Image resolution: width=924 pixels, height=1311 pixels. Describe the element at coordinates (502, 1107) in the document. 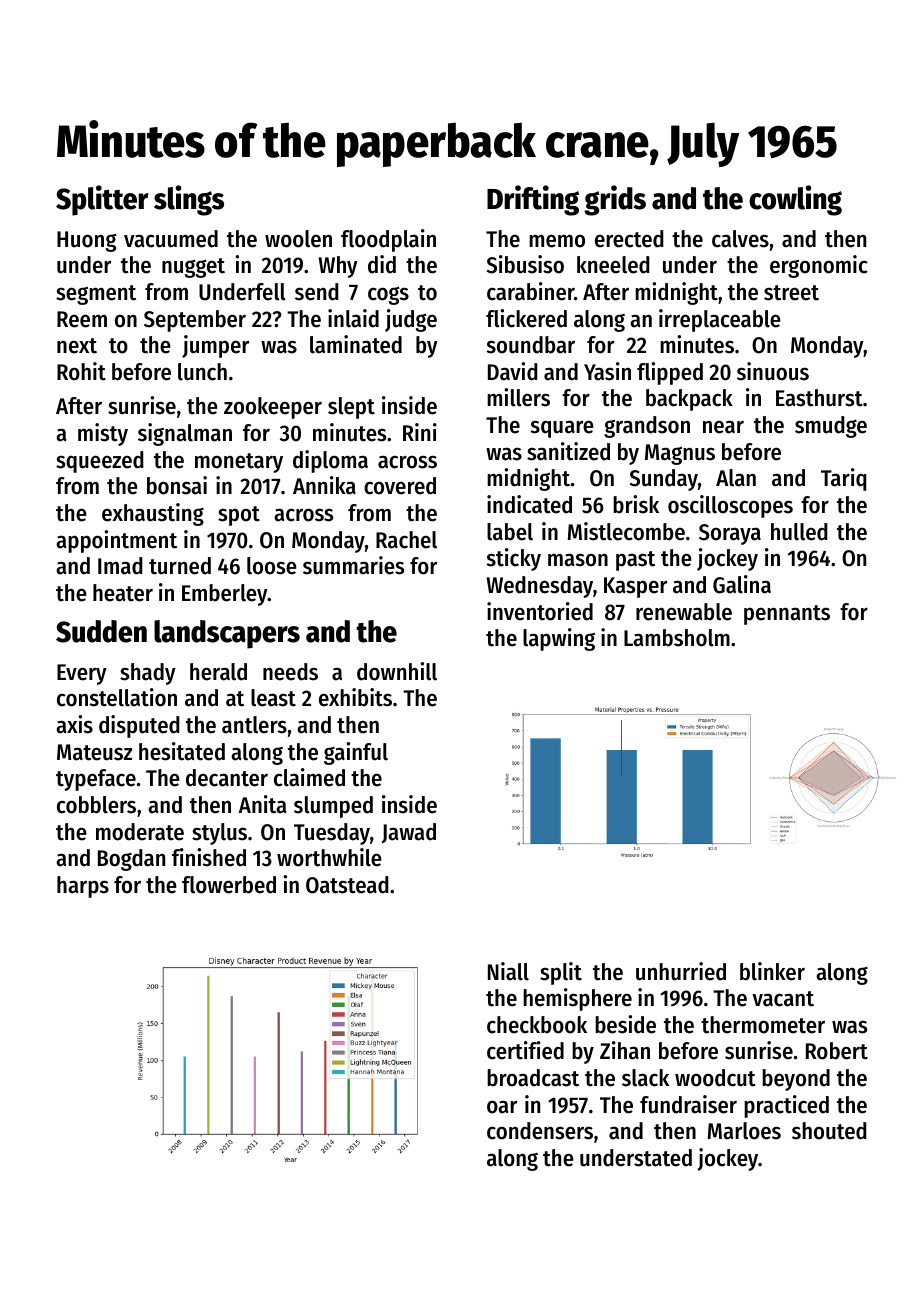

I see `oar` at that location.
